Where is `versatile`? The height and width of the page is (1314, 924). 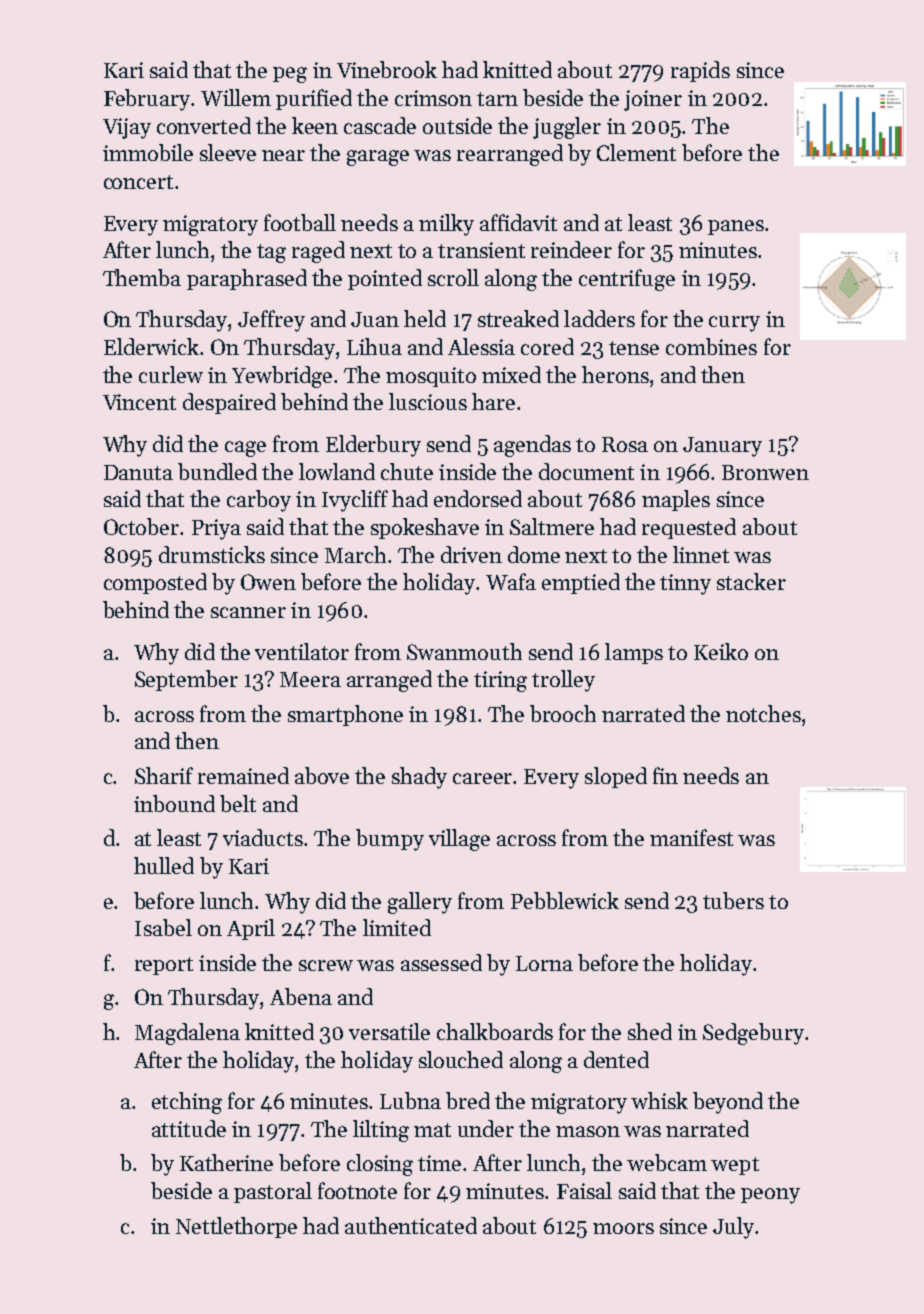 versatile is located at coordinates (389, 1031).
